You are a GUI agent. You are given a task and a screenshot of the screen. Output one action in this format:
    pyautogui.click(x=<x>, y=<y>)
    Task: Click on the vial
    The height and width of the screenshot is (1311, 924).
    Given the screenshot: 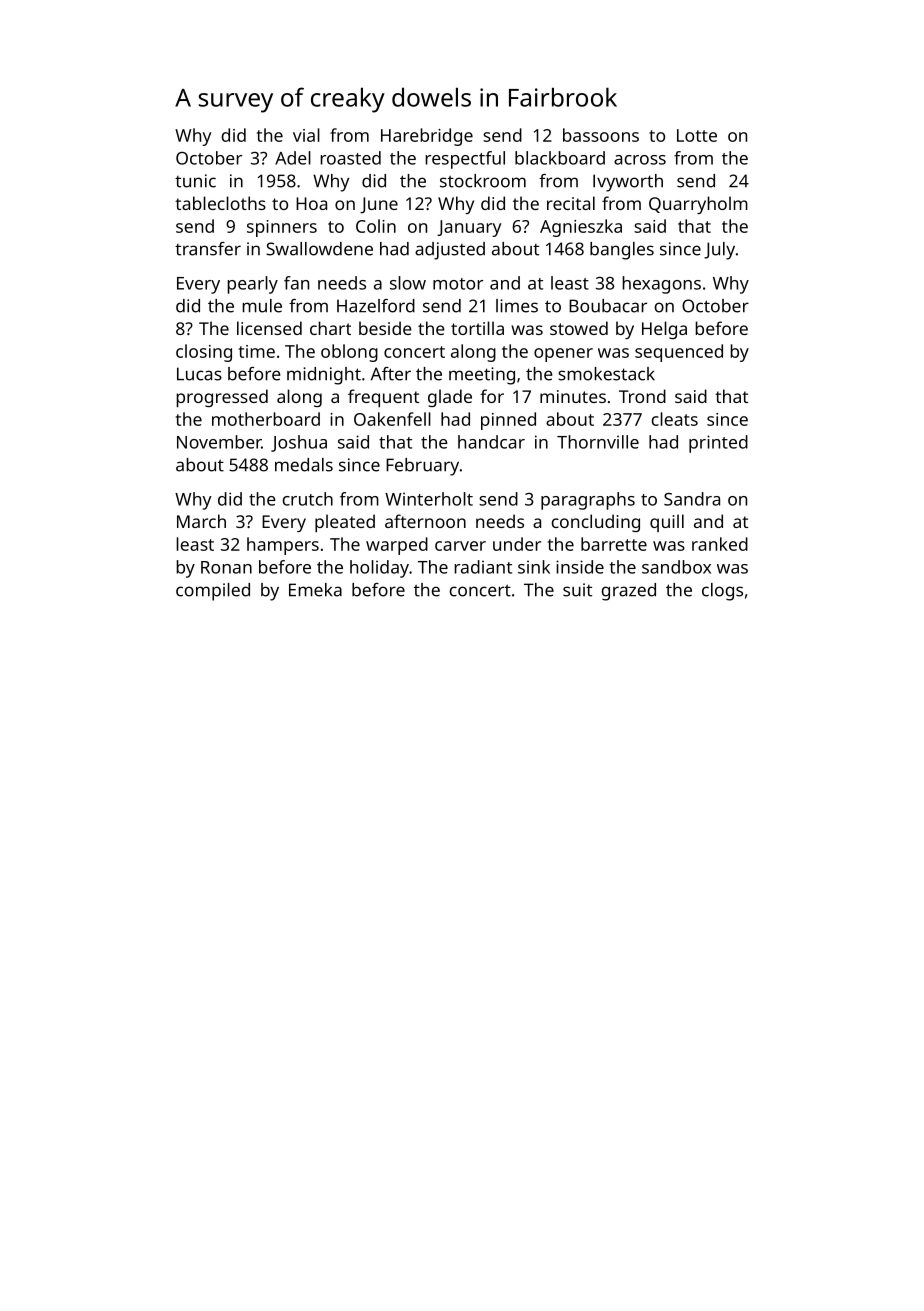 What is the action you would take?
    pyautogui.click(x=306, y=135)
